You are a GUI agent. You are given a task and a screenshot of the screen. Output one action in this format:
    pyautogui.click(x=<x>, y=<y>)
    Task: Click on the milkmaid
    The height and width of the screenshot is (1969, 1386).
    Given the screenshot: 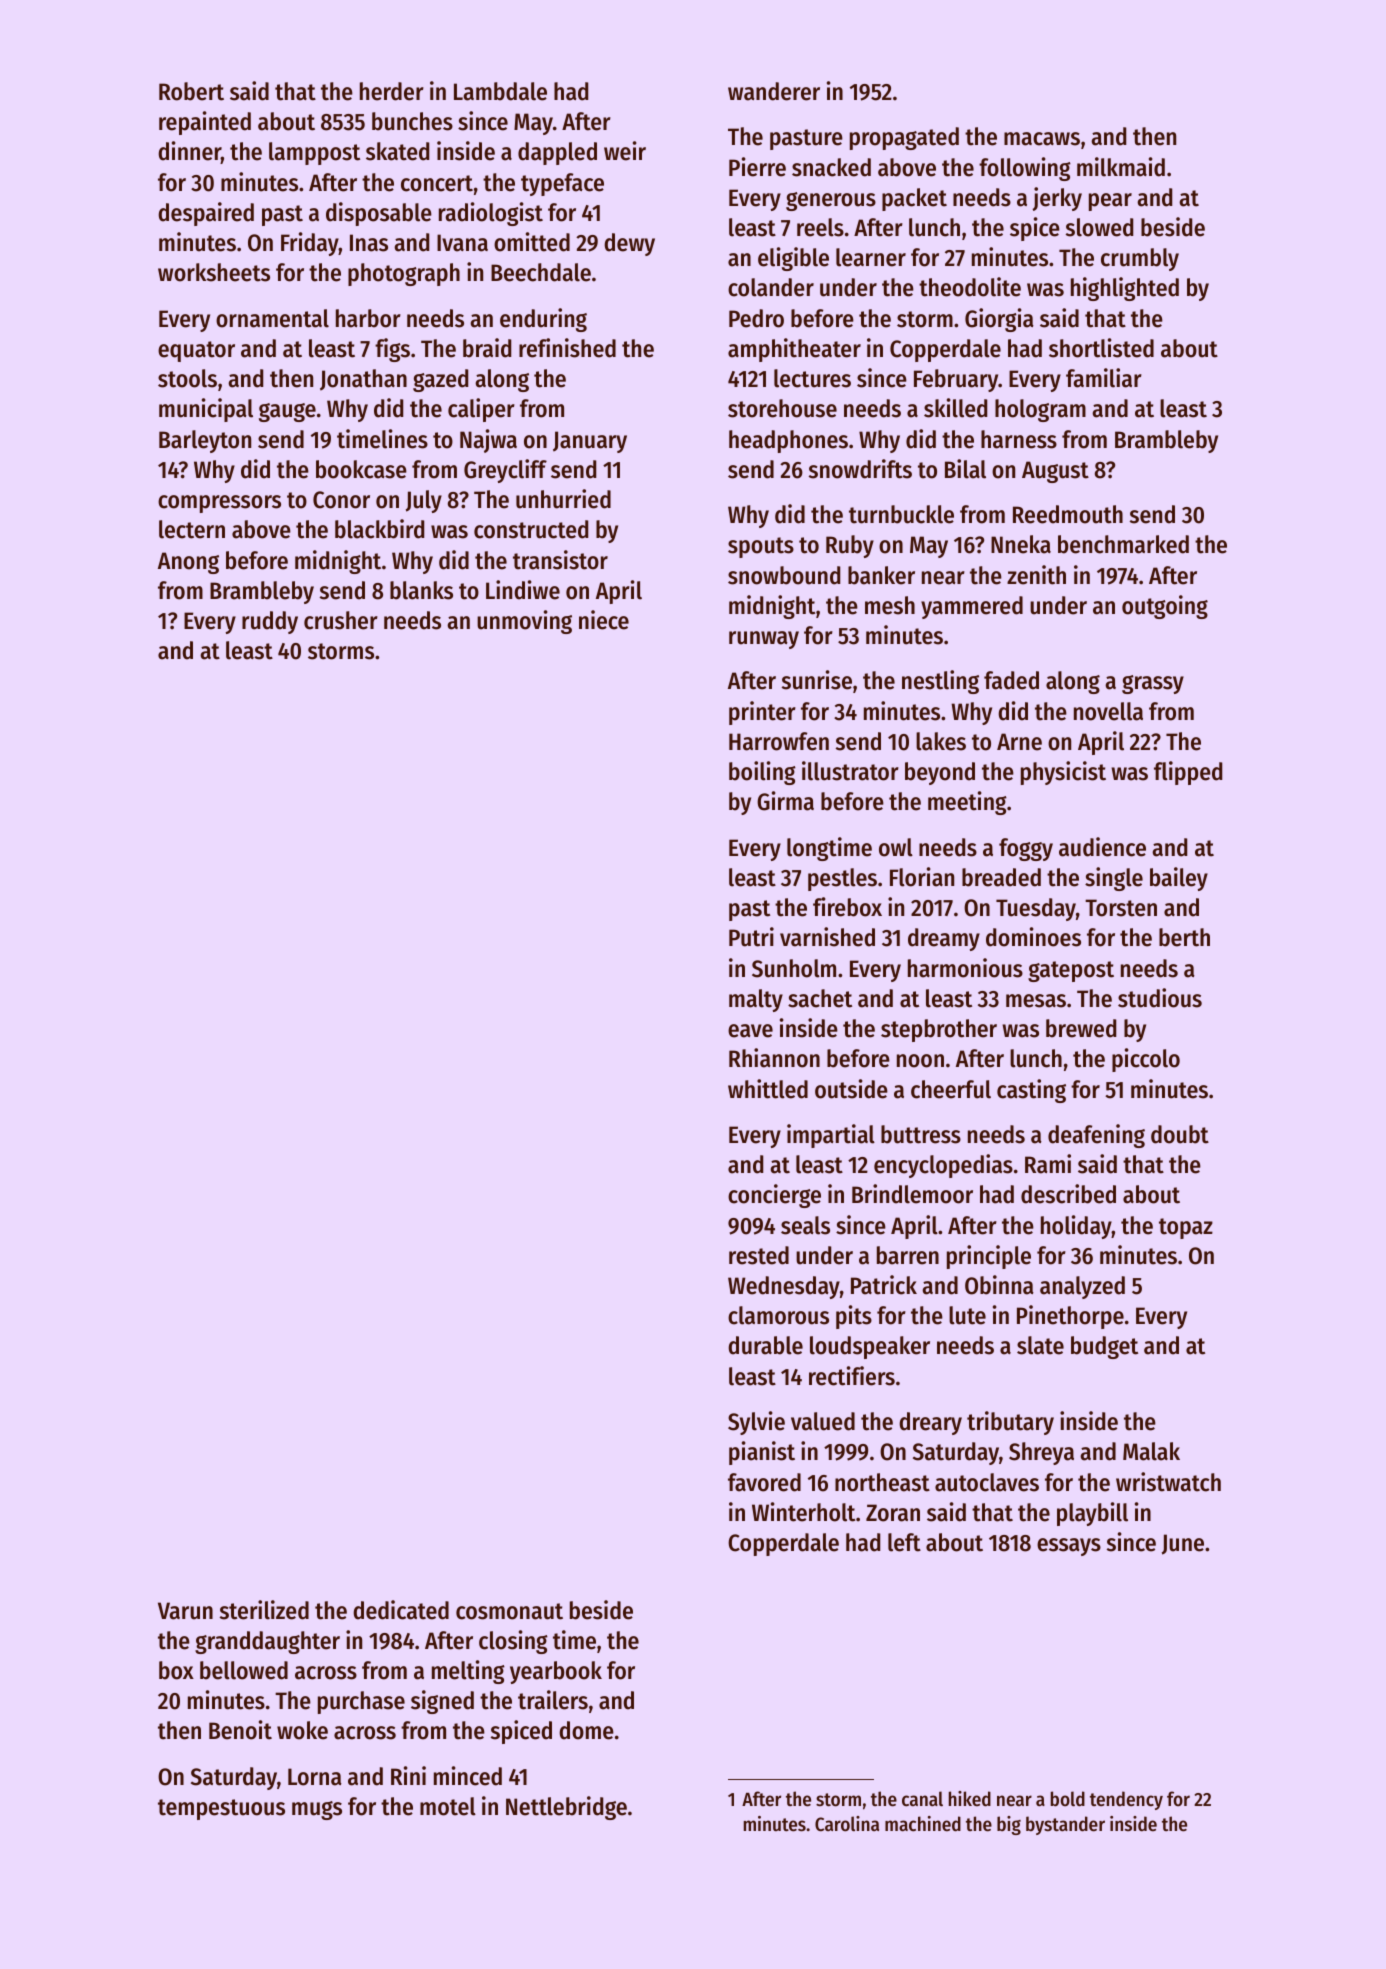 What is the action you would take?
    pyautogui.click(x=1121, y=167)
